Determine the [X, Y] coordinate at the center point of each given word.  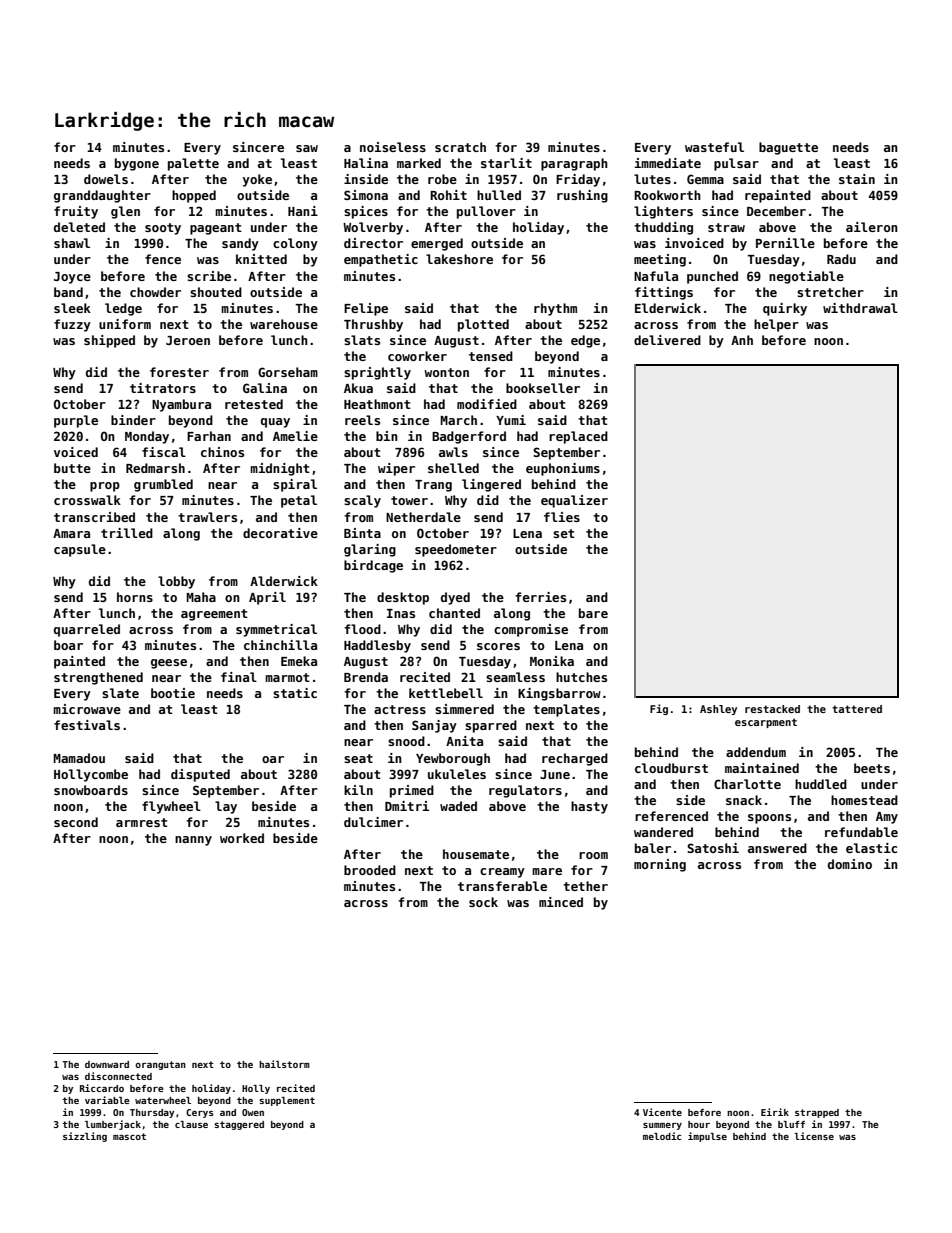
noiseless [393, 147]
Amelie [295, 436]
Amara [71, 533]
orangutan [160, 1065]
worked [242, 838]
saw [307, 148]
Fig [659, 709]
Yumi [511, 420]
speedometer [456, 550]
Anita [464, 741]
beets [872, 768]
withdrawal [860, 308]
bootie [173, 693]
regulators [525, 791]
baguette [788, 148]
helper [776, 325]
